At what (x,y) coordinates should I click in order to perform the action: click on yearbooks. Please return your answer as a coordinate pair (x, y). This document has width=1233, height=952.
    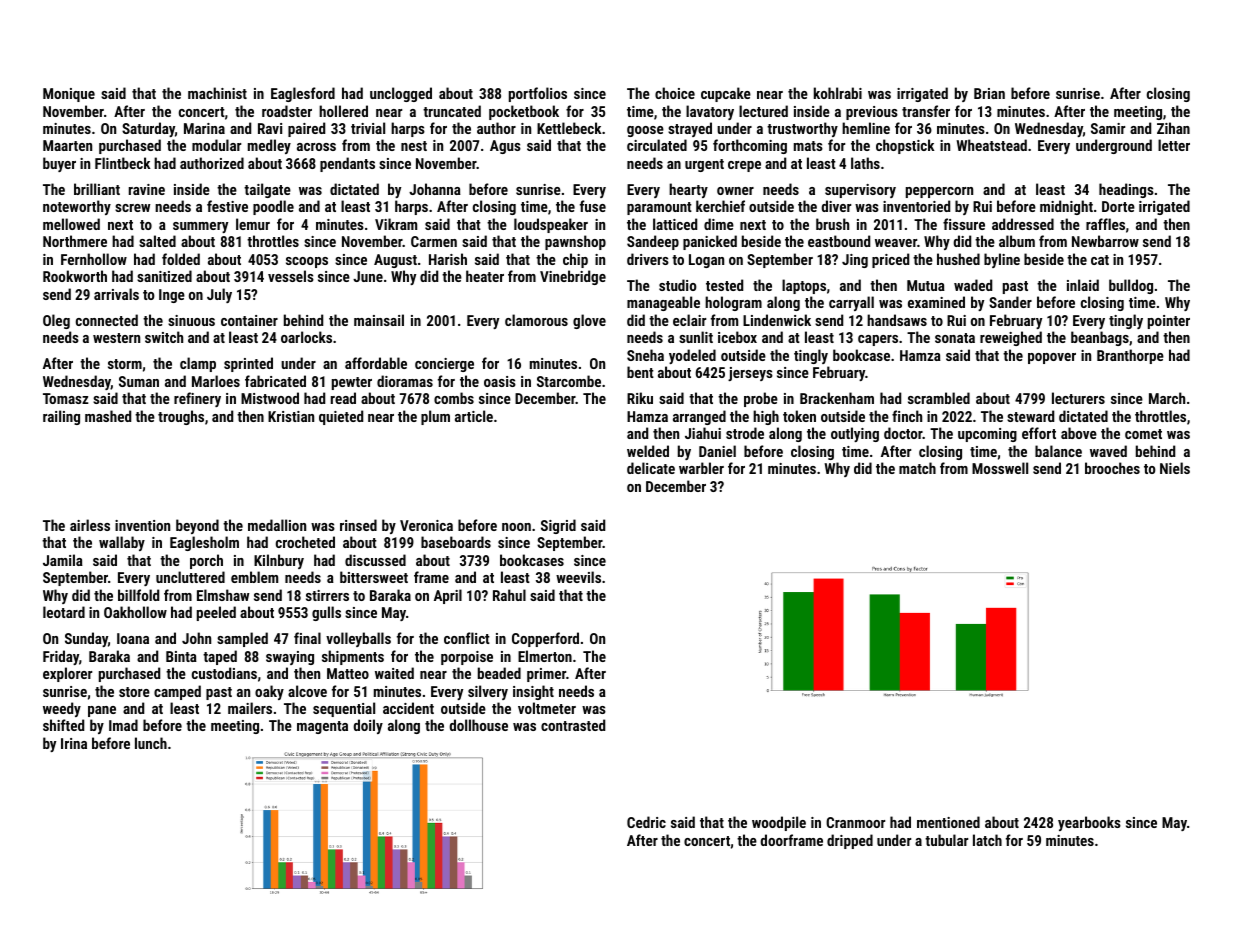
    Looking at the image, I should click on (1089, 823).
